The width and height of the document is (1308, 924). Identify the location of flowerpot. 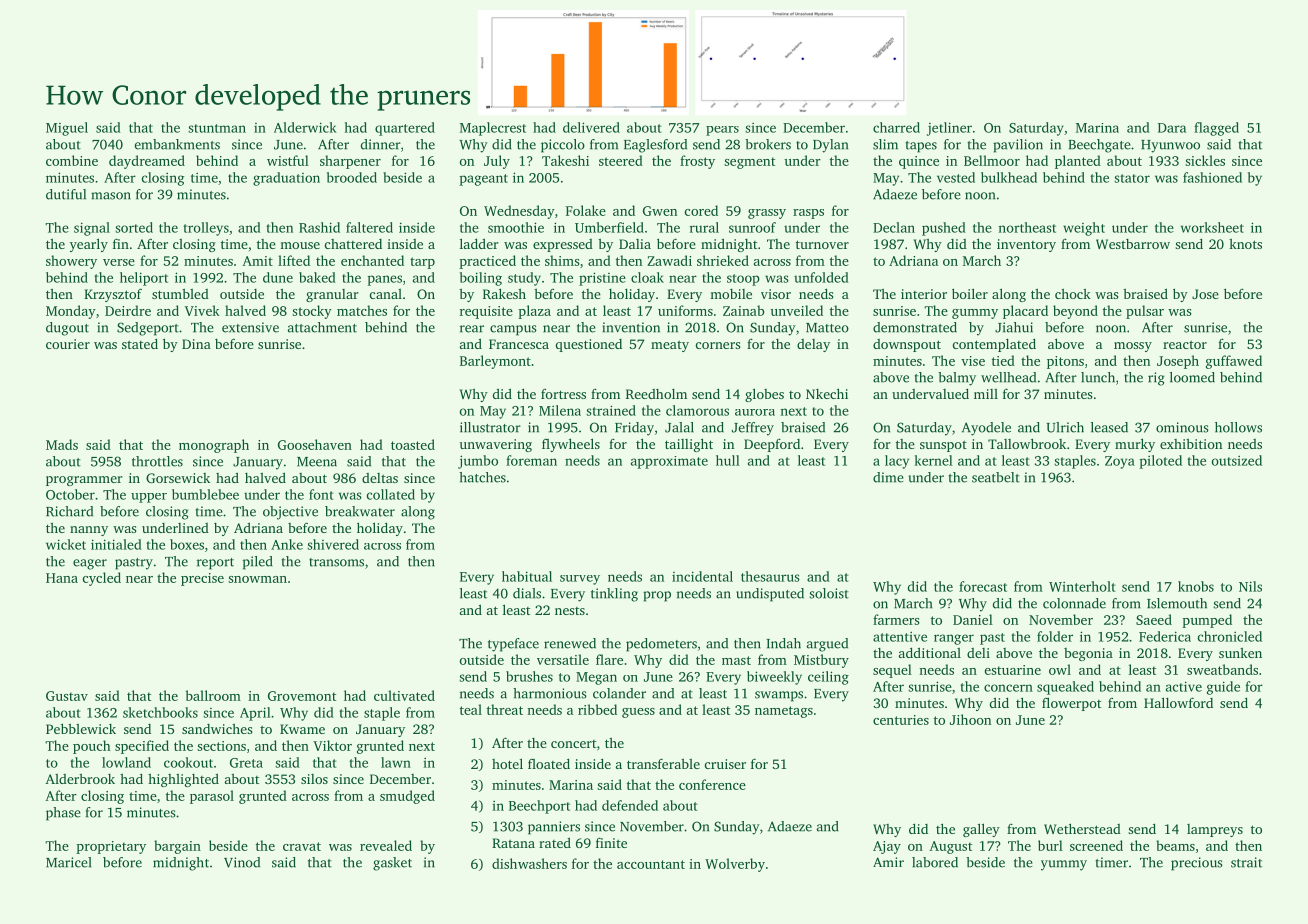
(1071, 704).
